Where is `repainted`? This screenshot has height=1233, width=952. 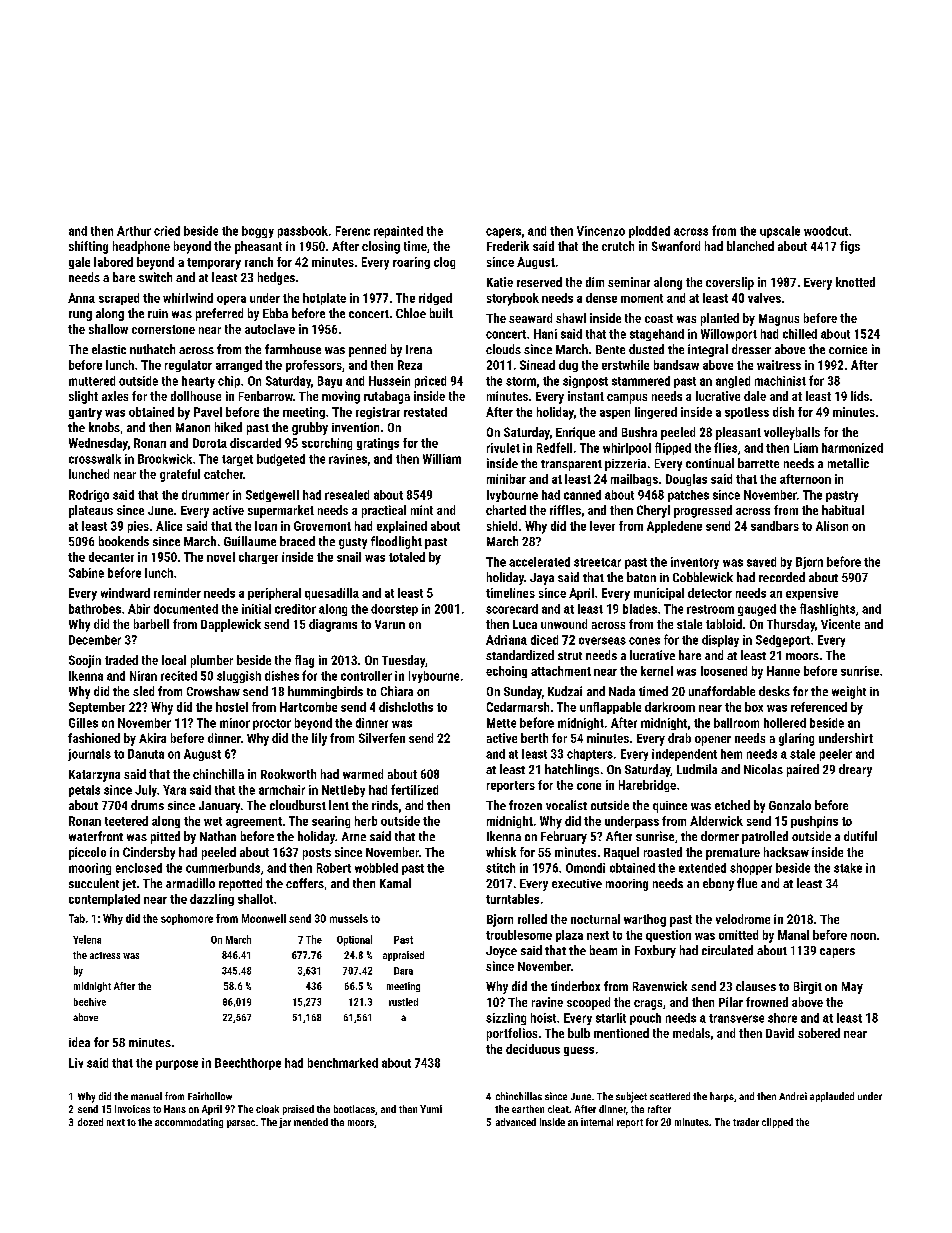 repainted is located at coordinates (398, 232).
